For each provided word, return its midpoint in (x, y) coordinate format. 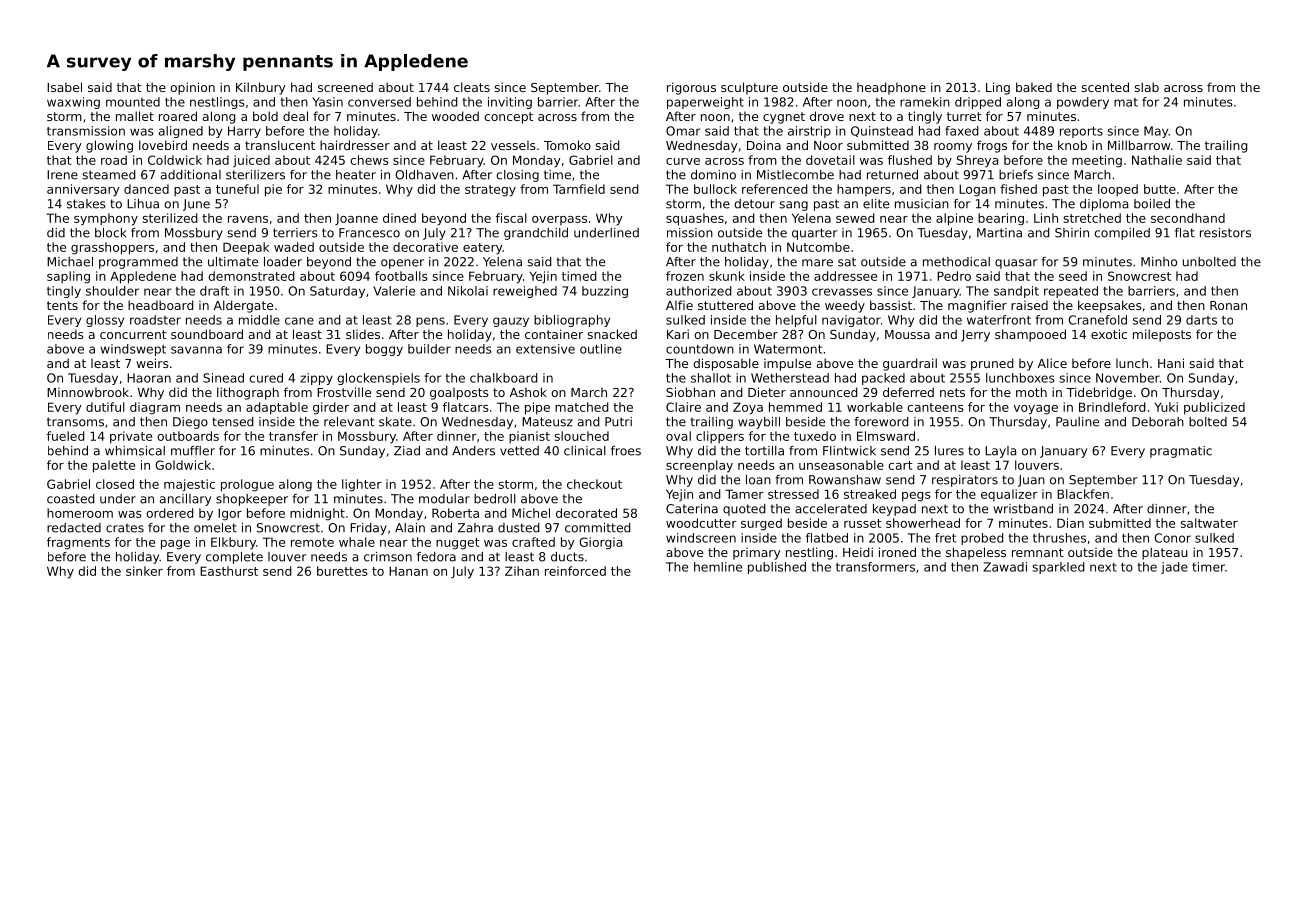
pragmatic (1181, 452)
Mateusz (547, 422)
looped (1118, 190)
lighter (362, 485)
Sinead (223, 378)
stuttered (725, 305)
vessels (513, 145)
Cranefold (1097, 320)
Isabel (64, 87)
